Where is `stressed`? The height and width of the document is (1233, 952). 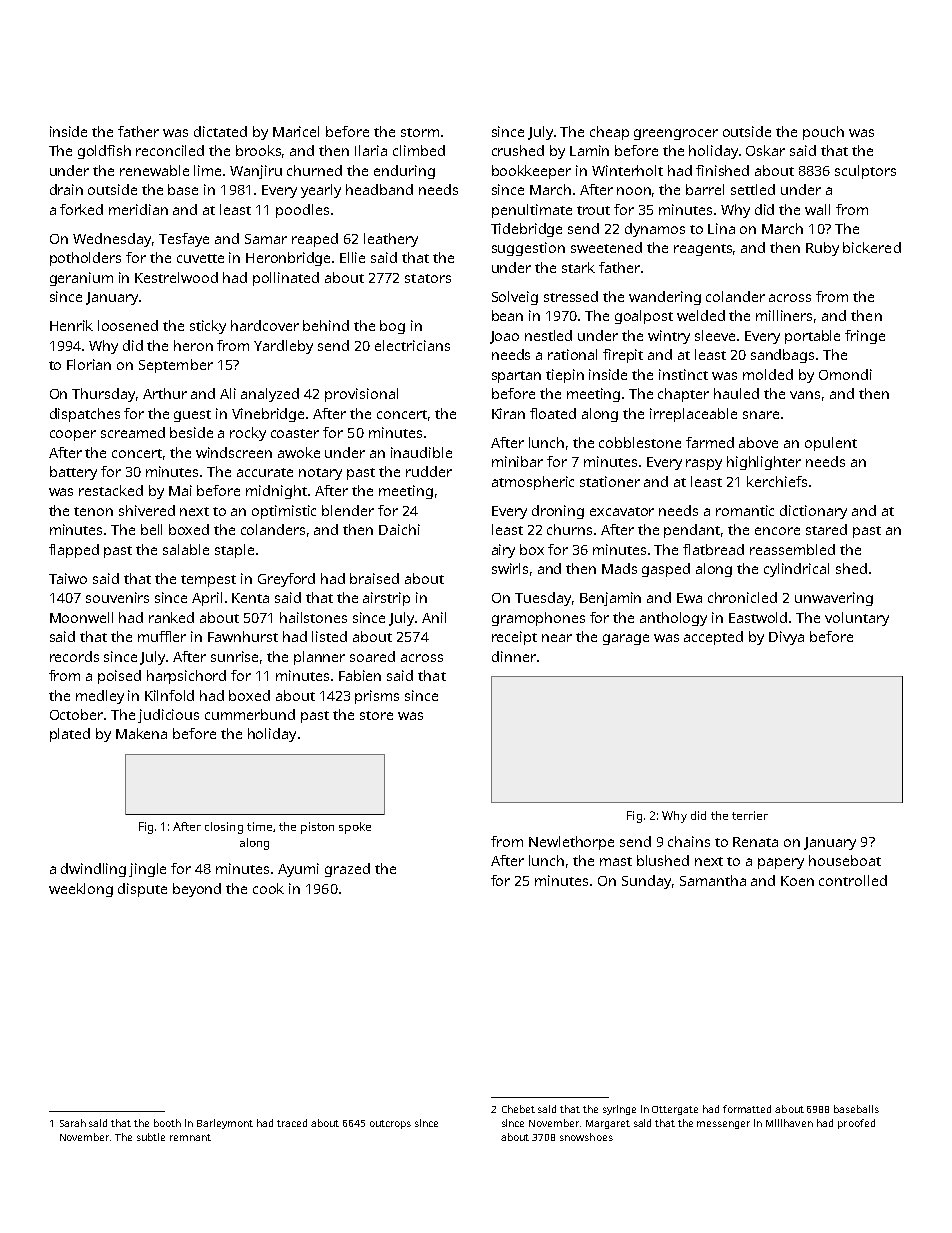
stressed is located at coordinates (571, 296).
